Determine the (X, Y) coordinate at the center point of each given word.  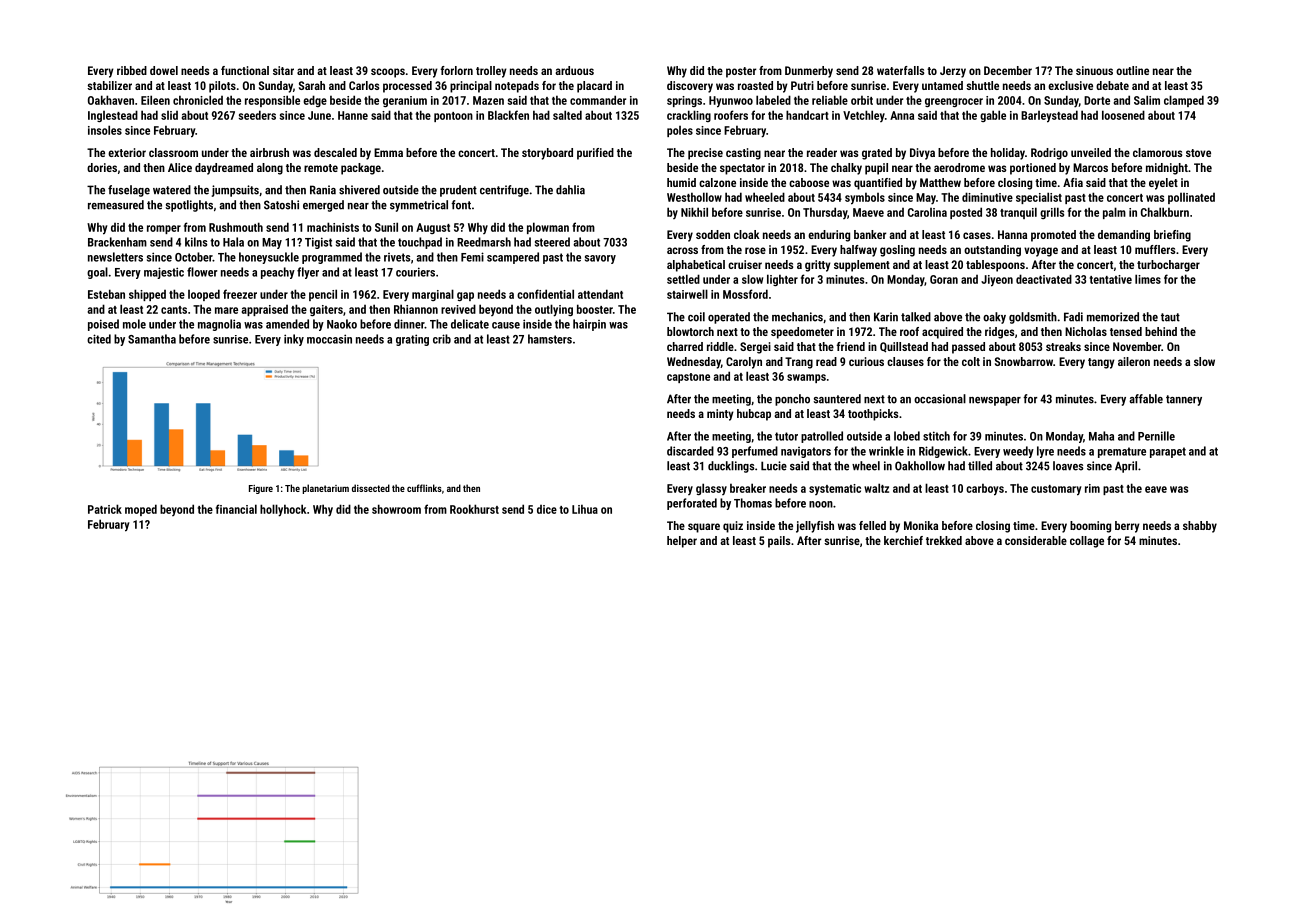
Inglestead (113, 116)
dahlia (570, 190)
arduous (574, 70)
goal (97, 273)
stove (1198, 153)
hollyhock (283, 510)
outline (1132, 70)
